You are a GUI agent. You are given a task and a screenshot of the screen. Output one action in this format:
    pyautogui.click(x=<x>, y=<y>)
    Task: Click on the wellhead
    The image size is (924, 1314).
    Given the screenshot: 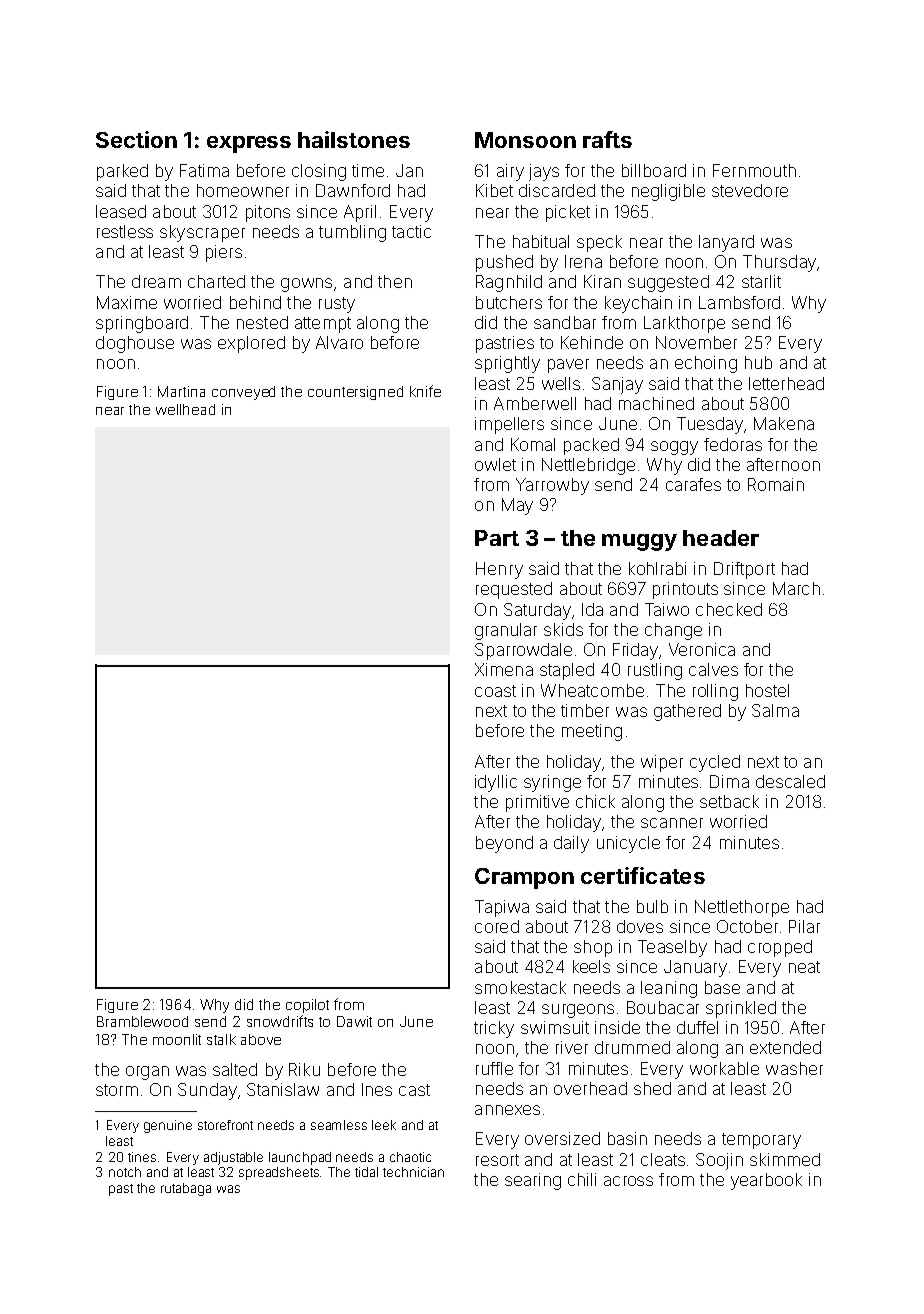 What is the action you would take?
    pyautogui.click(x=185, y=409)
